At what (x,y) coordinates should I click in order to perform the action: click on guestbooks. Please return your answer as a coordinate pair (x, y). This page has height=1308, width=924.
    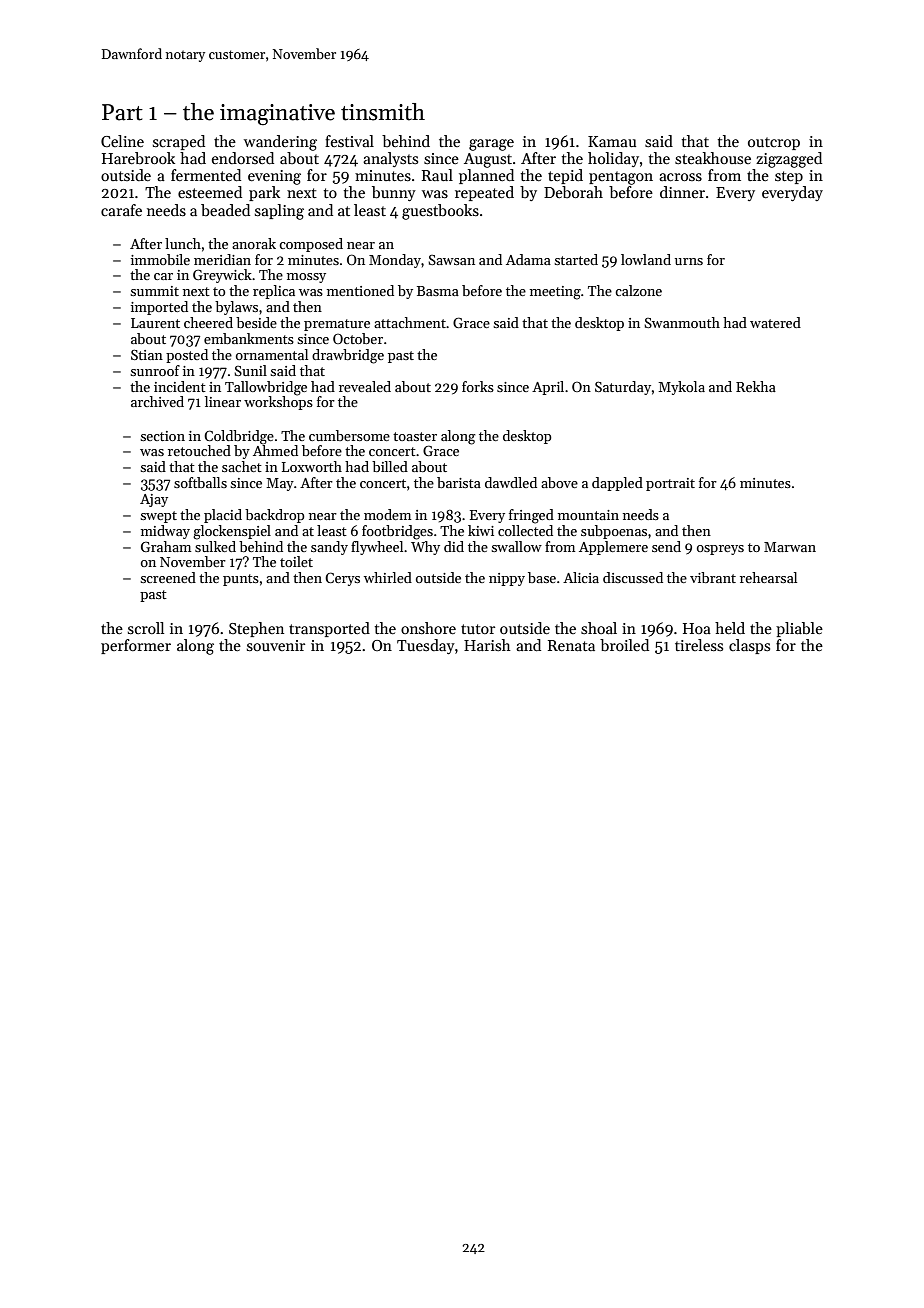
    Looking at the image, I should click on (440, 212).
